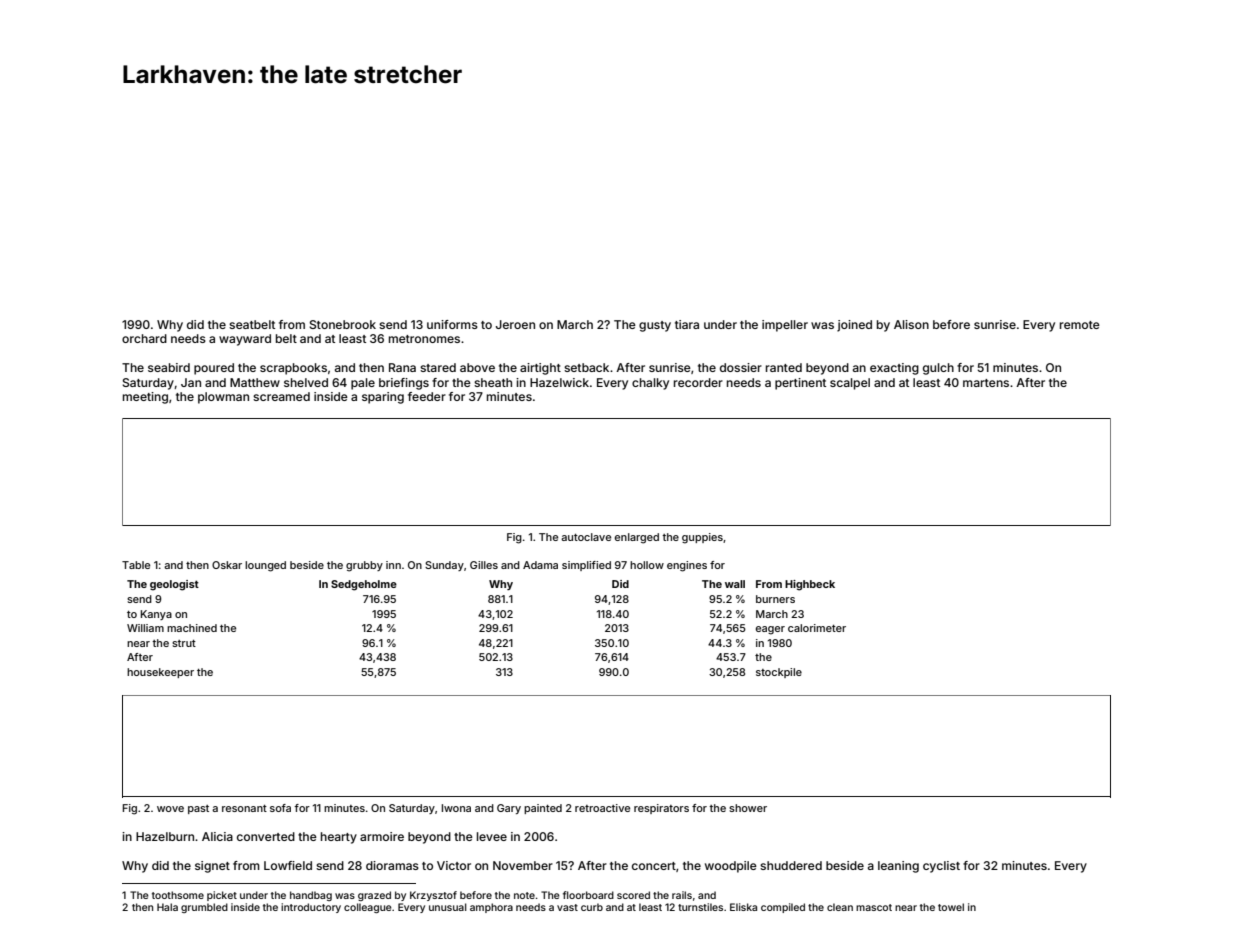  I want to click on introductory, so click(311, 908).
